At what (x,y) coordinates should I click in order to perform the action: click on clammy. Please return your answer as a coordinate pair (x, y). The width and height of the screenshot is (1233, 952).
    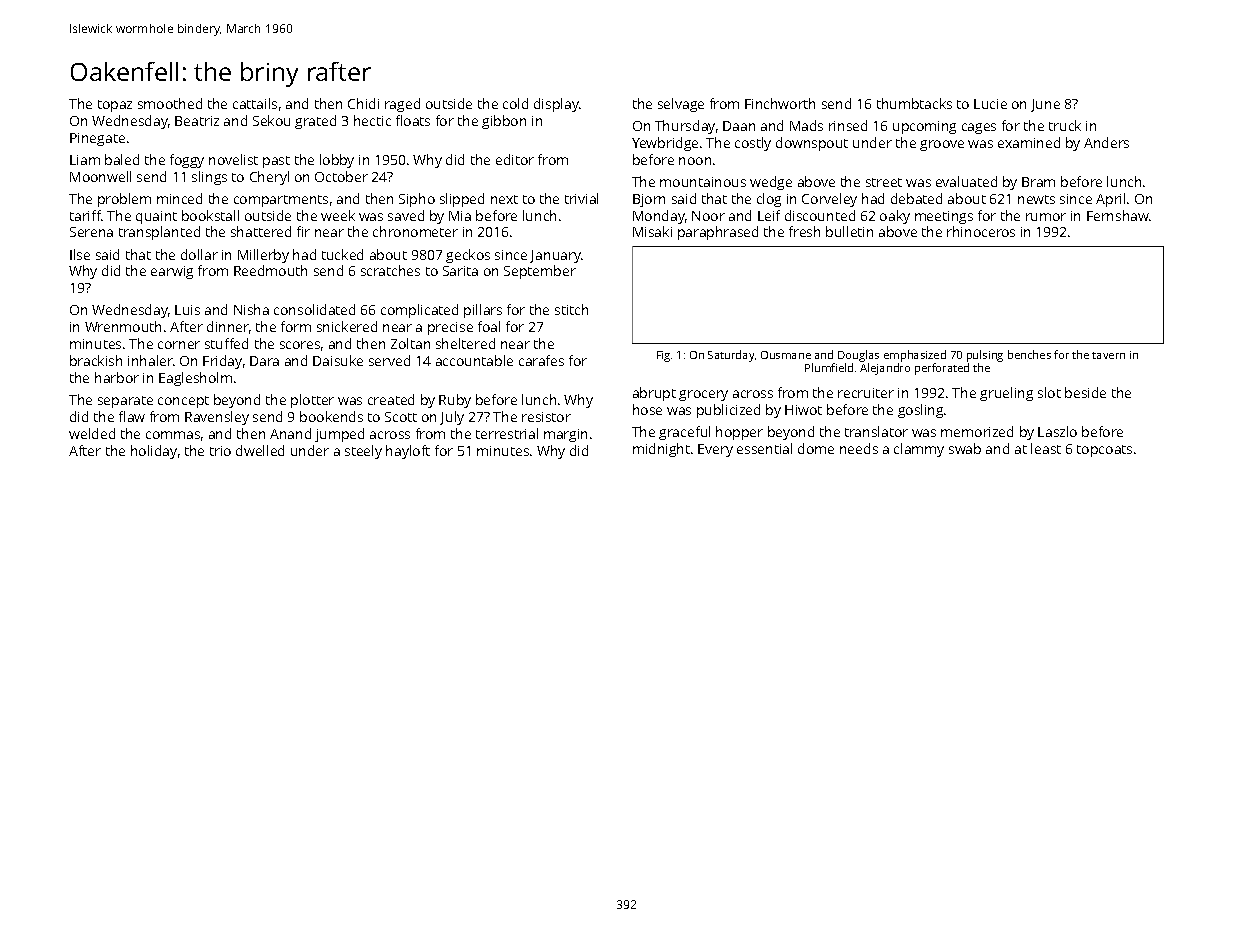
    Looking at the image, I should click on (919, 450).
